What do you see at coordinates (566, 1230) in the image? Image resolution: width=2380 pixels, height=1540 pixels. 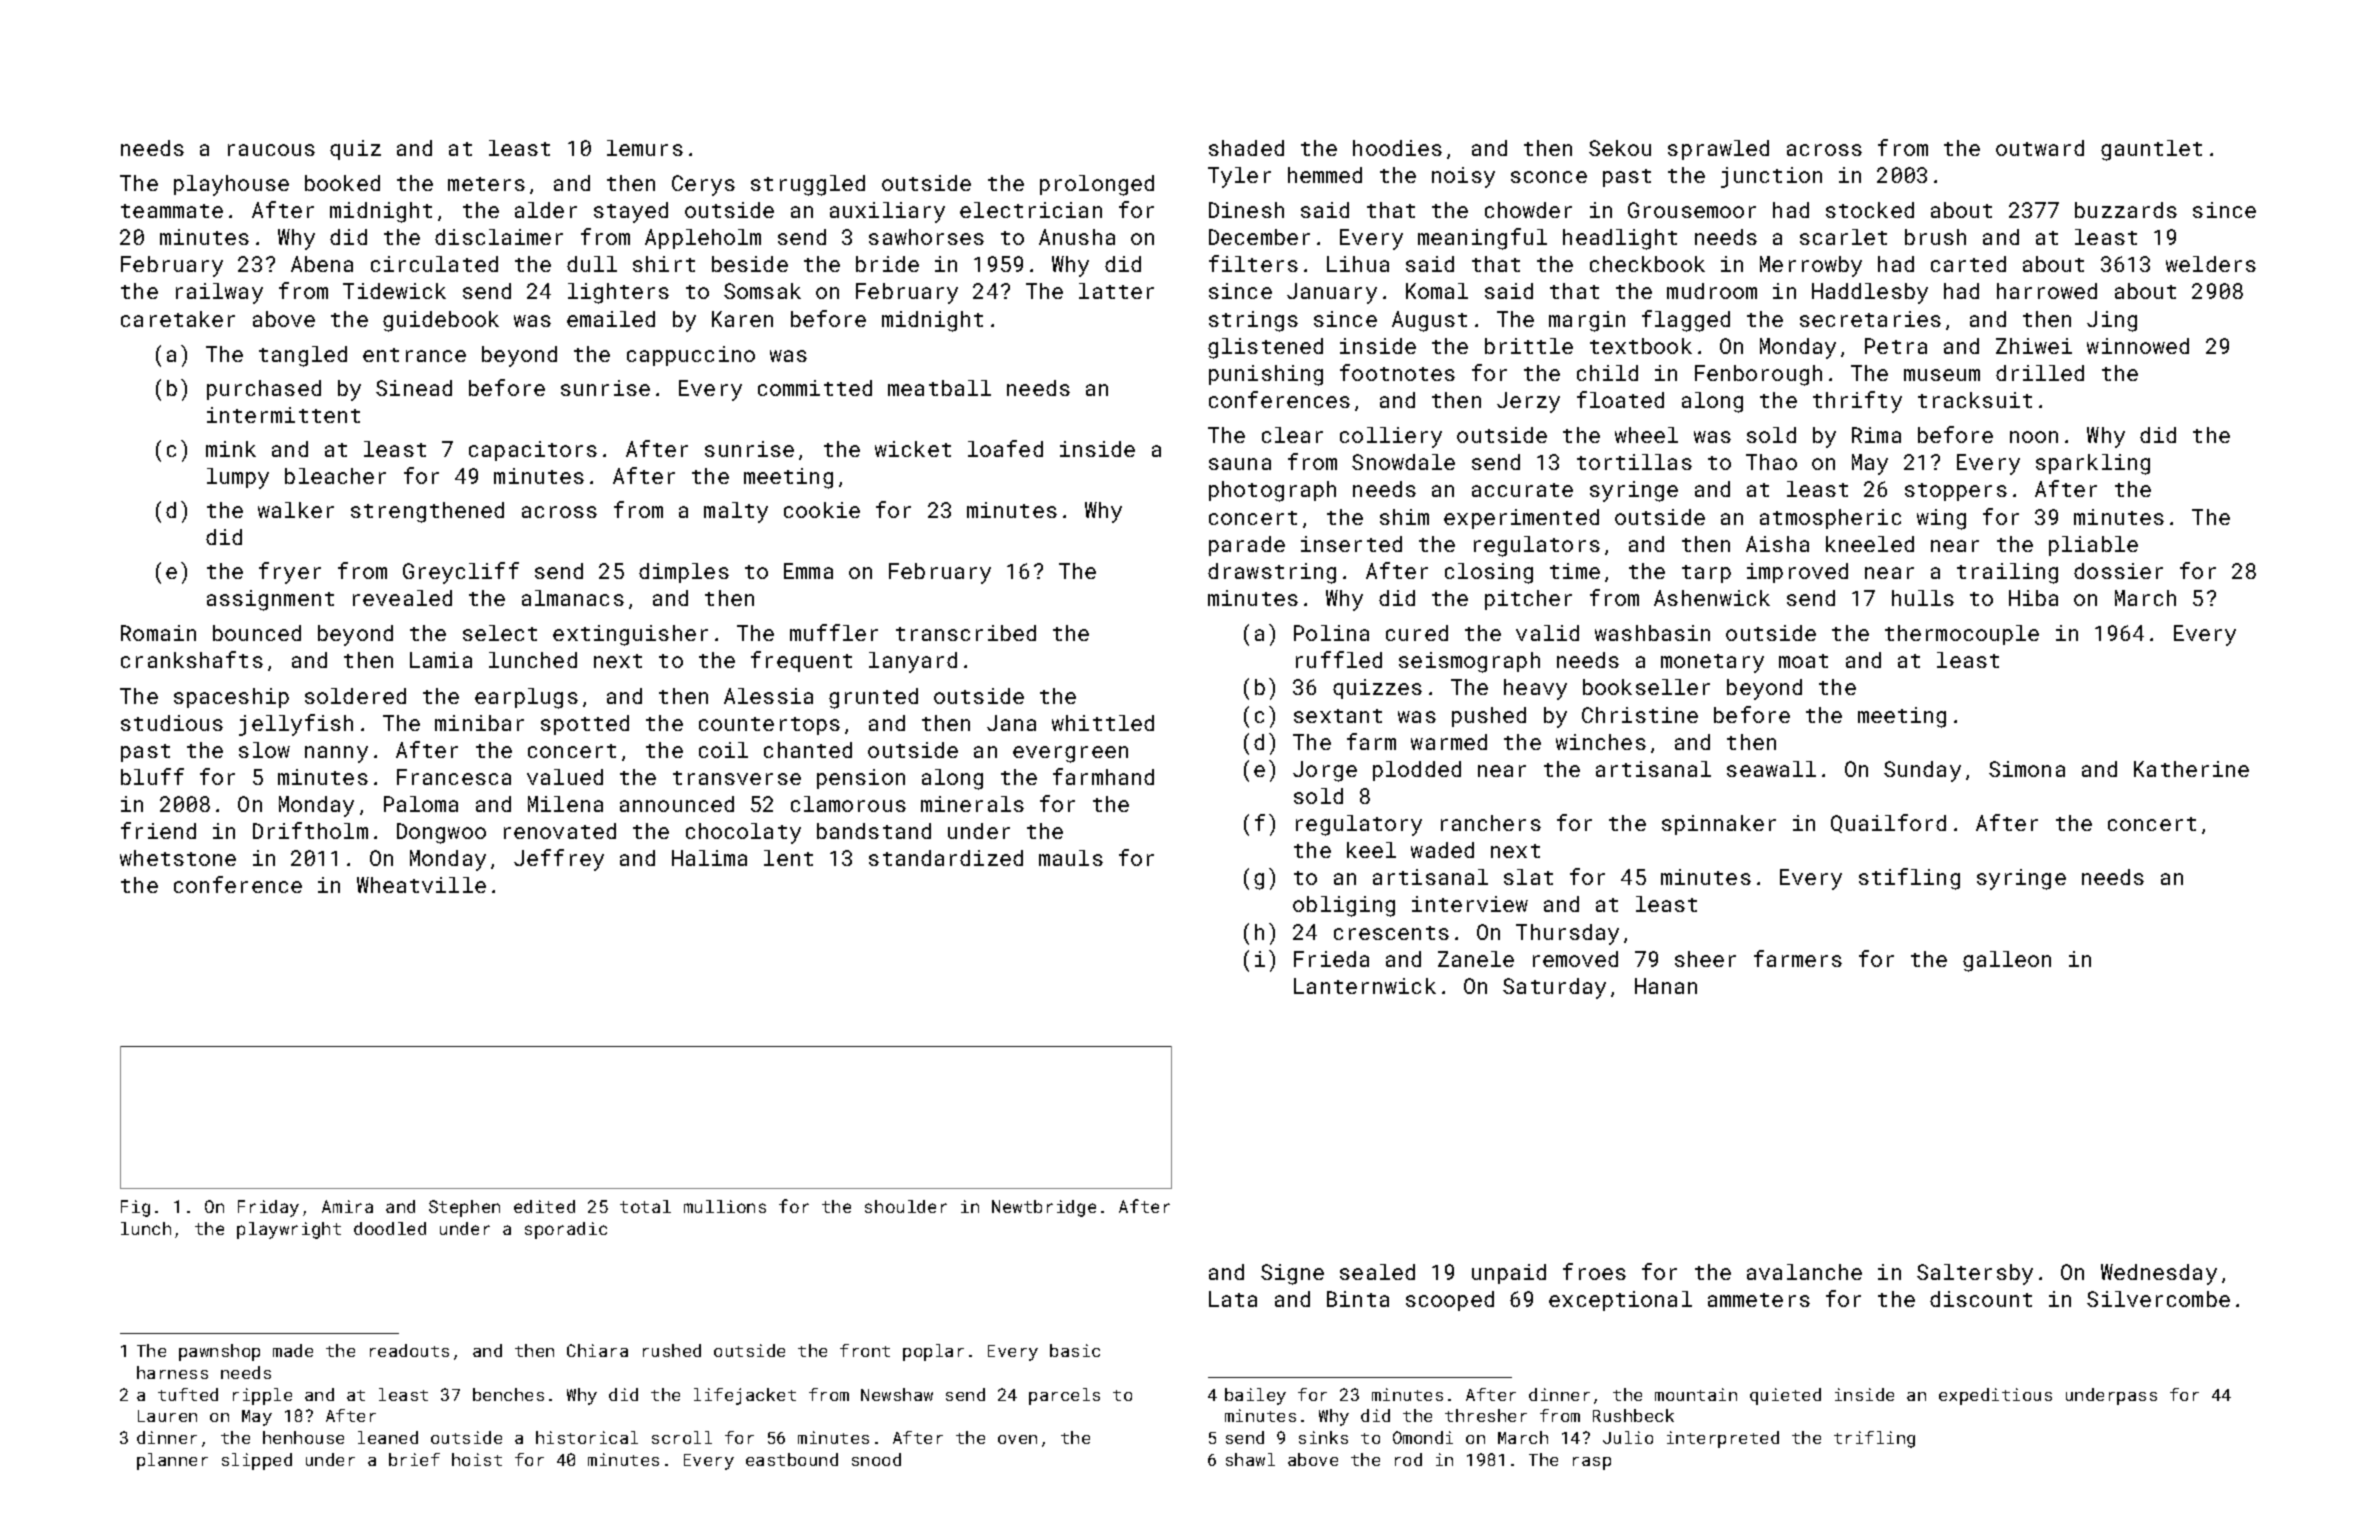 I see `sporadic` at bounding box center [566, 1230].
